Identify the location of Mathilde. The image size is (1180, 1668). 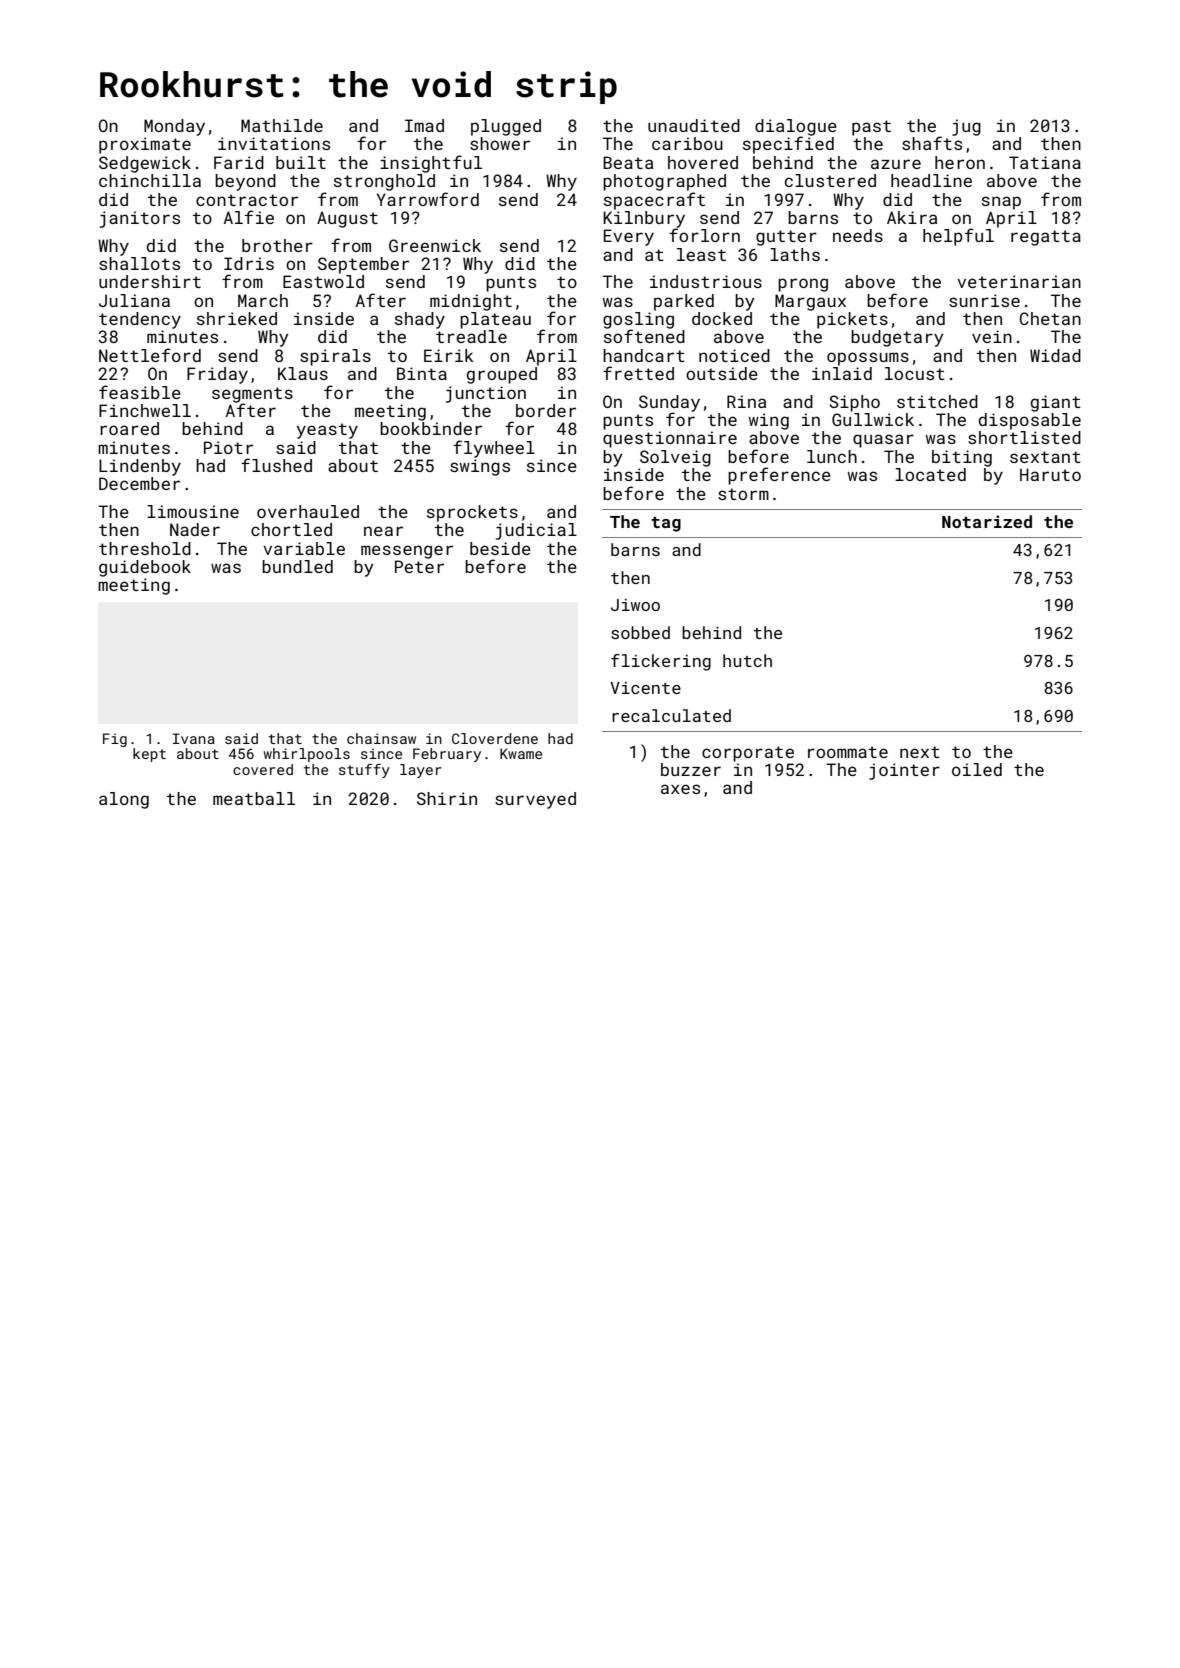
(282, 125).
